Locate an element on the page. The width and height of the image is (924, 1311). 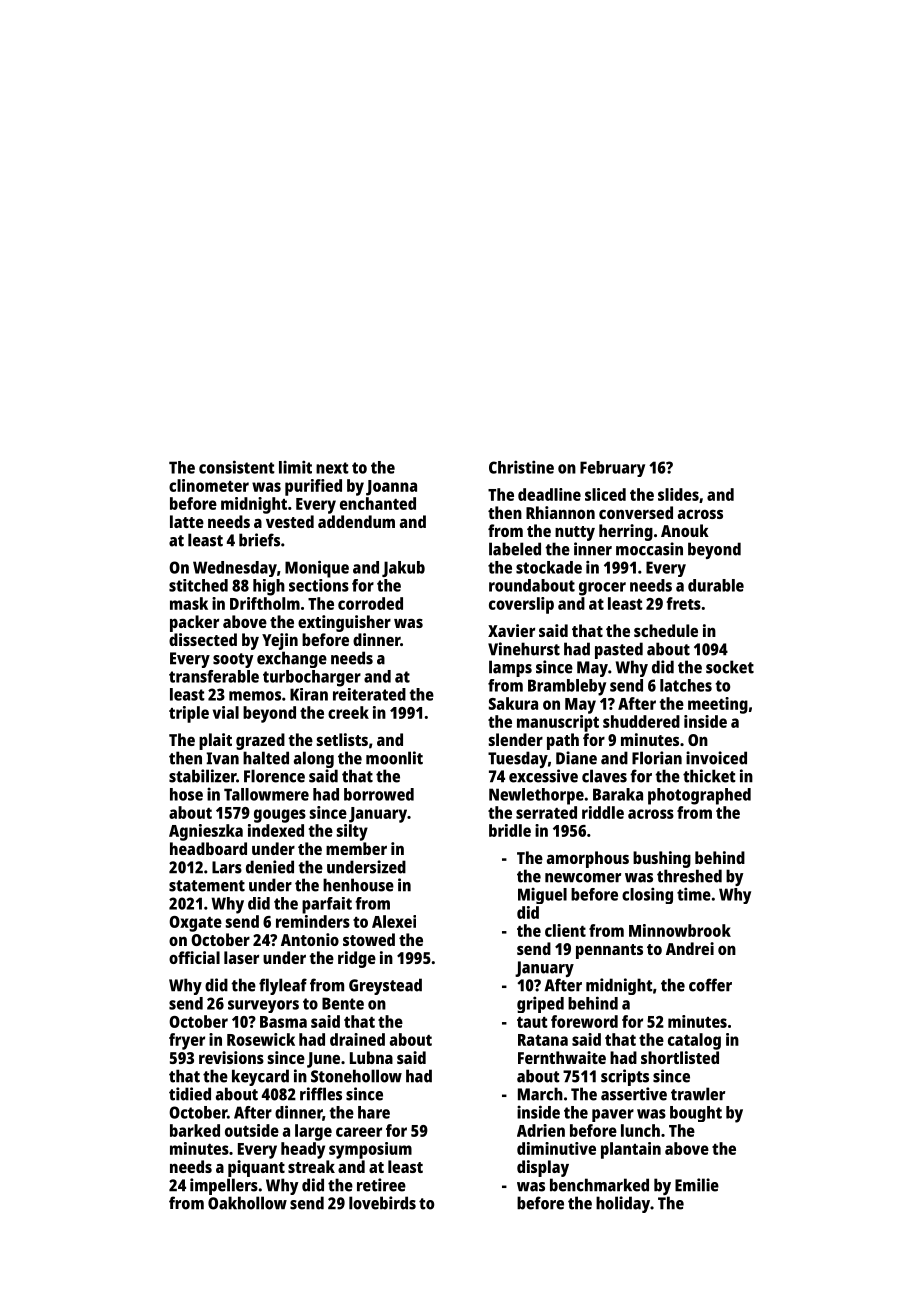
gouges is located at coordinates (280, 816).
